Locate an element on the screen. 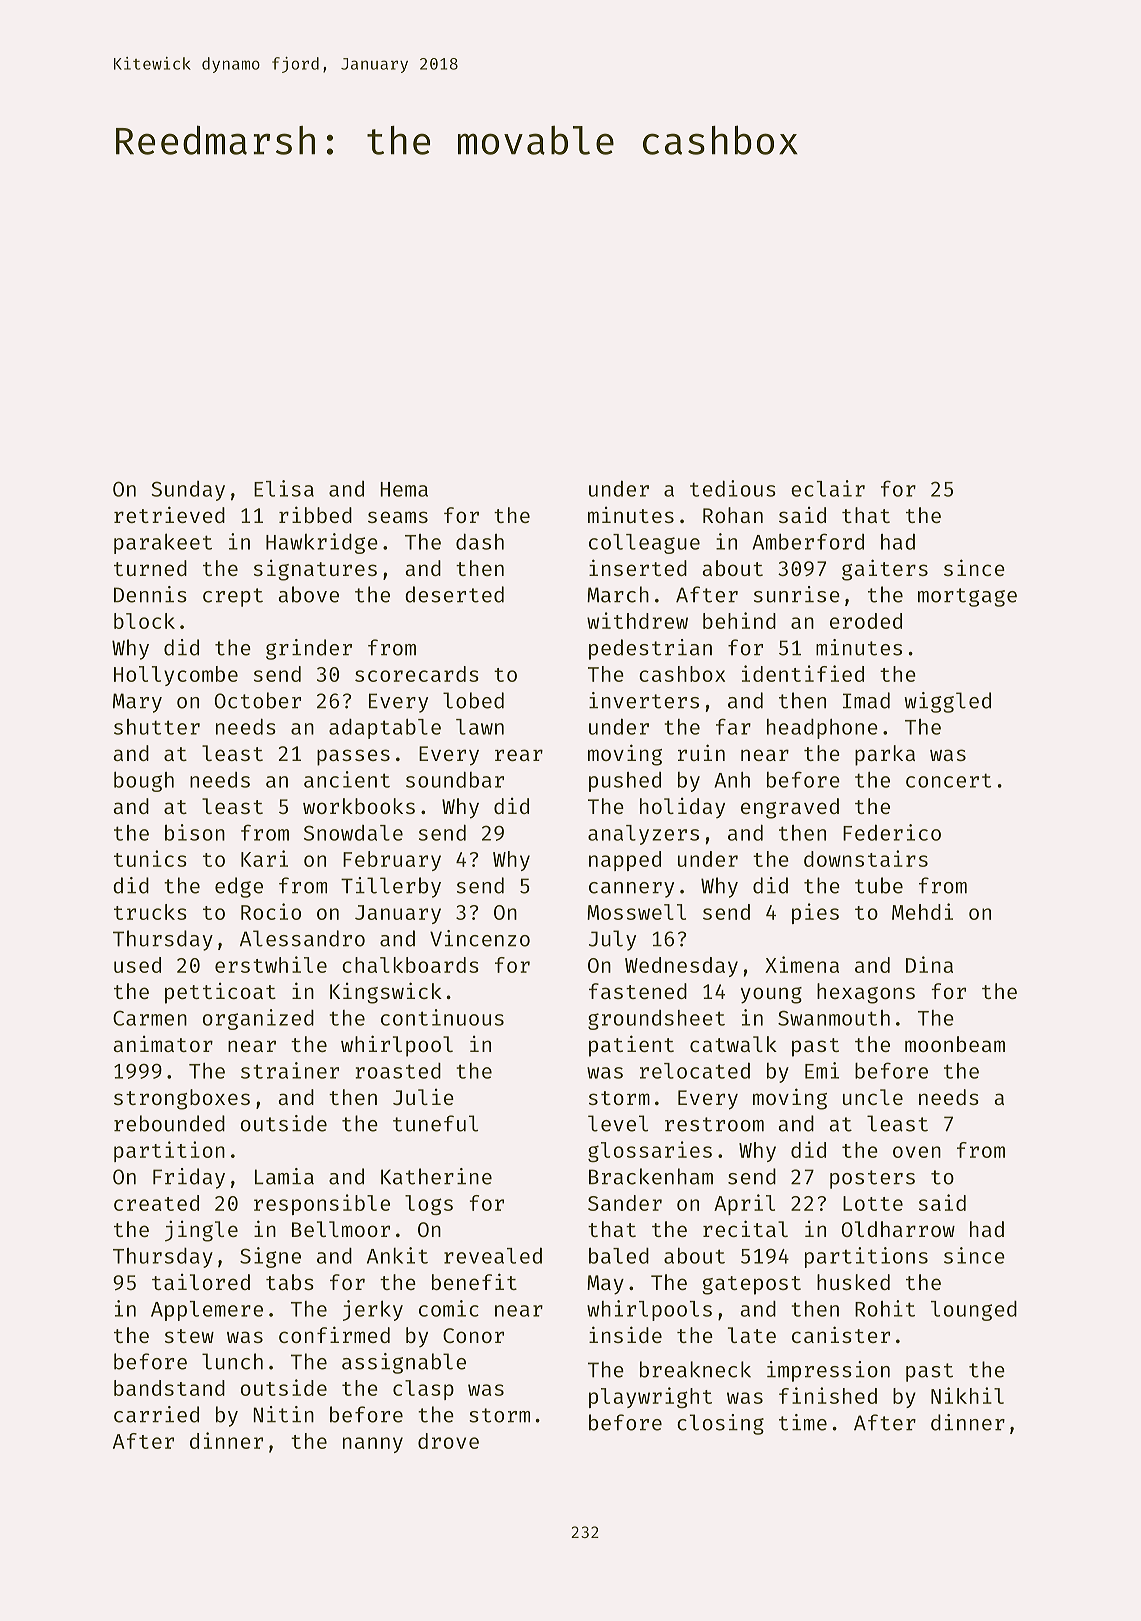 This screenshot has width=1141, height=1621. mortgage is located at coordinates (967, 597).
